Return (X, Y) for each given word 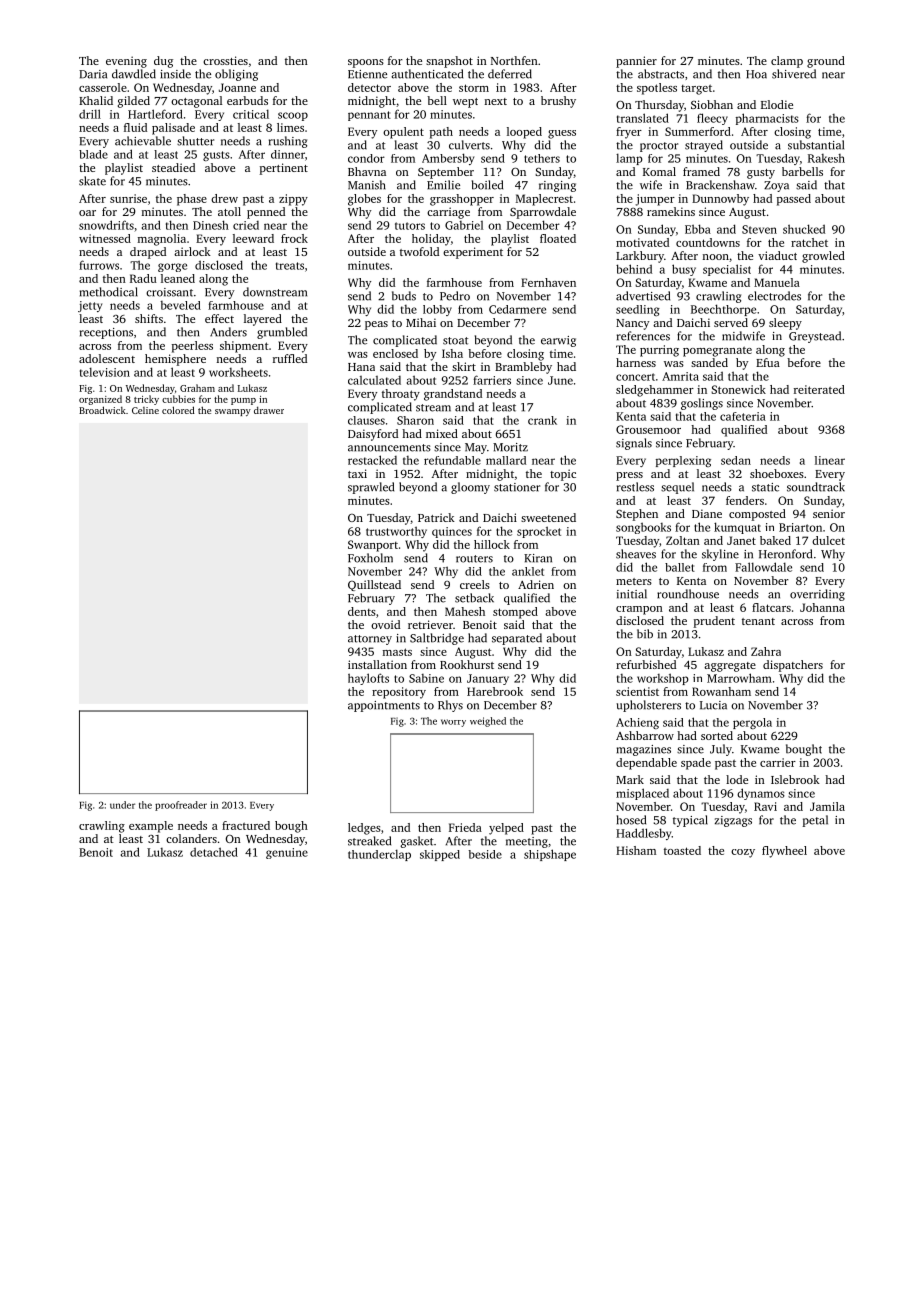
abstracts (661, 74)
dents (362, 611)
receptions (106, 333)
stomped (515, 613)
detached (214, 852)
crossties (225, 60)
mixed (442, 433)
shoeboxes (777, 473)
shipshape (550, 855)
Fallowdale (763, 567)
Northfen (514, 60)
